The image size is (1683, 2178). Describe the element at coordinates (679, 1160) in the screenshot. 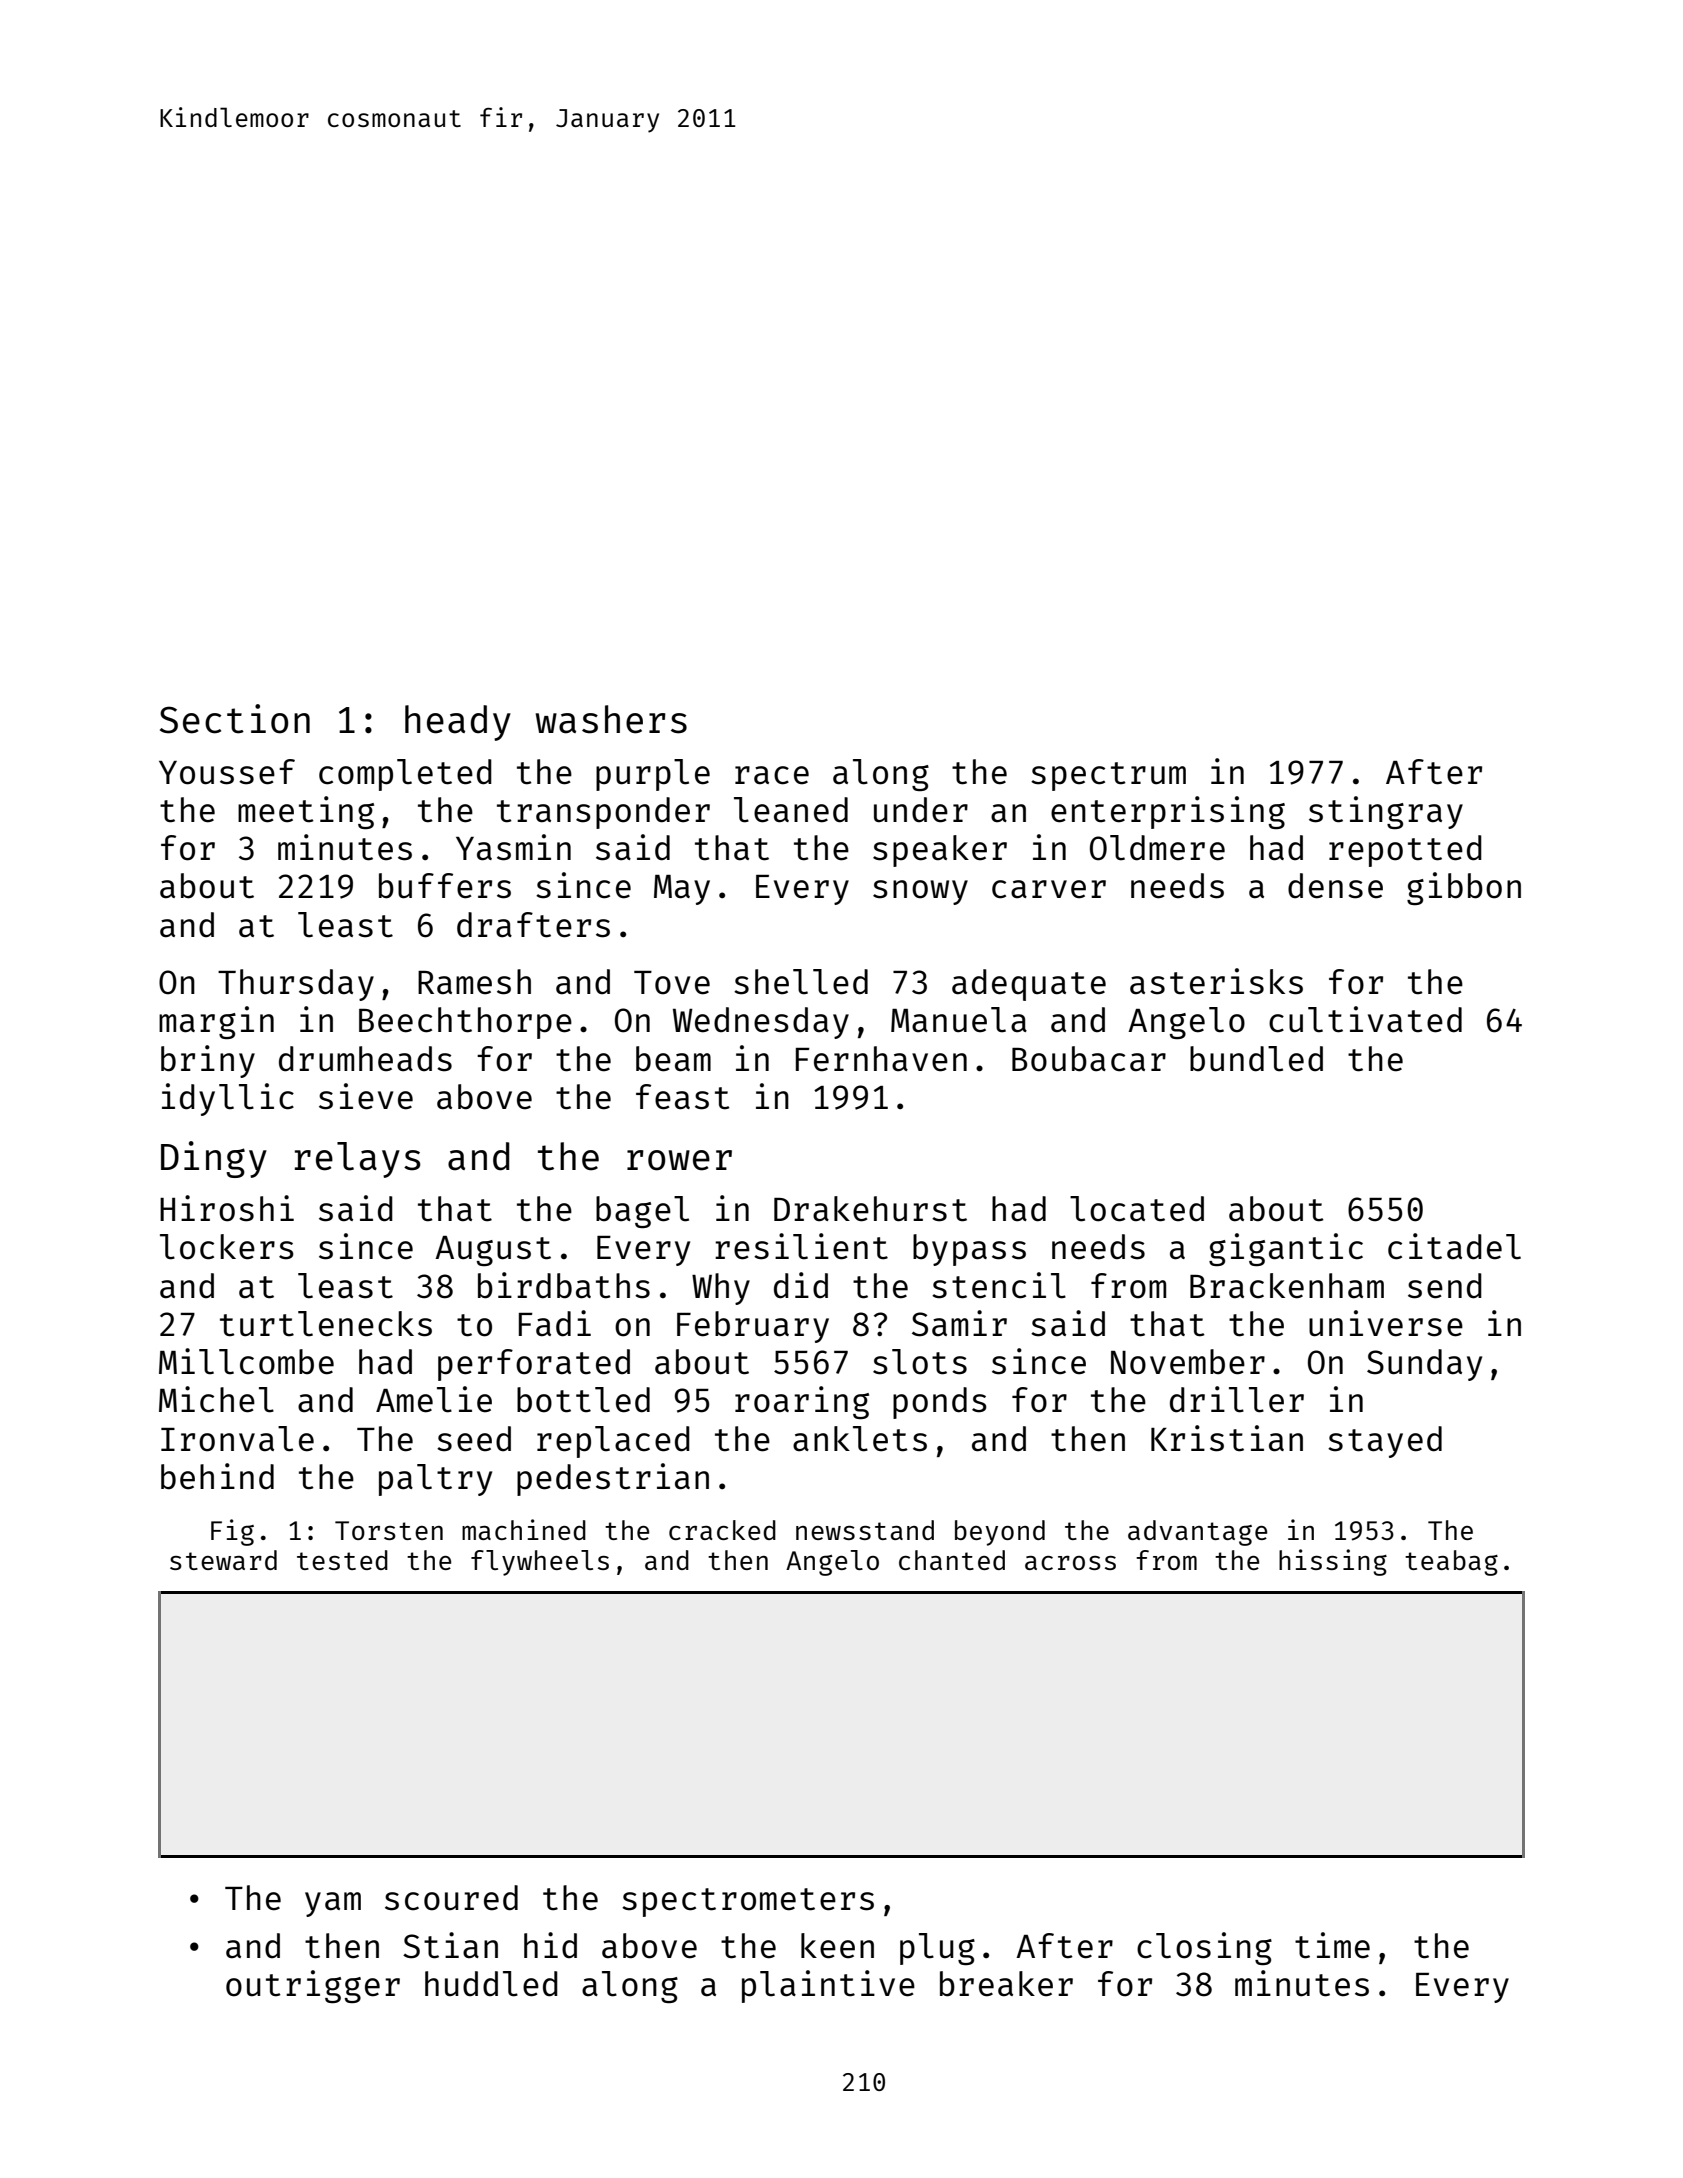

I see `rower` at that location.
